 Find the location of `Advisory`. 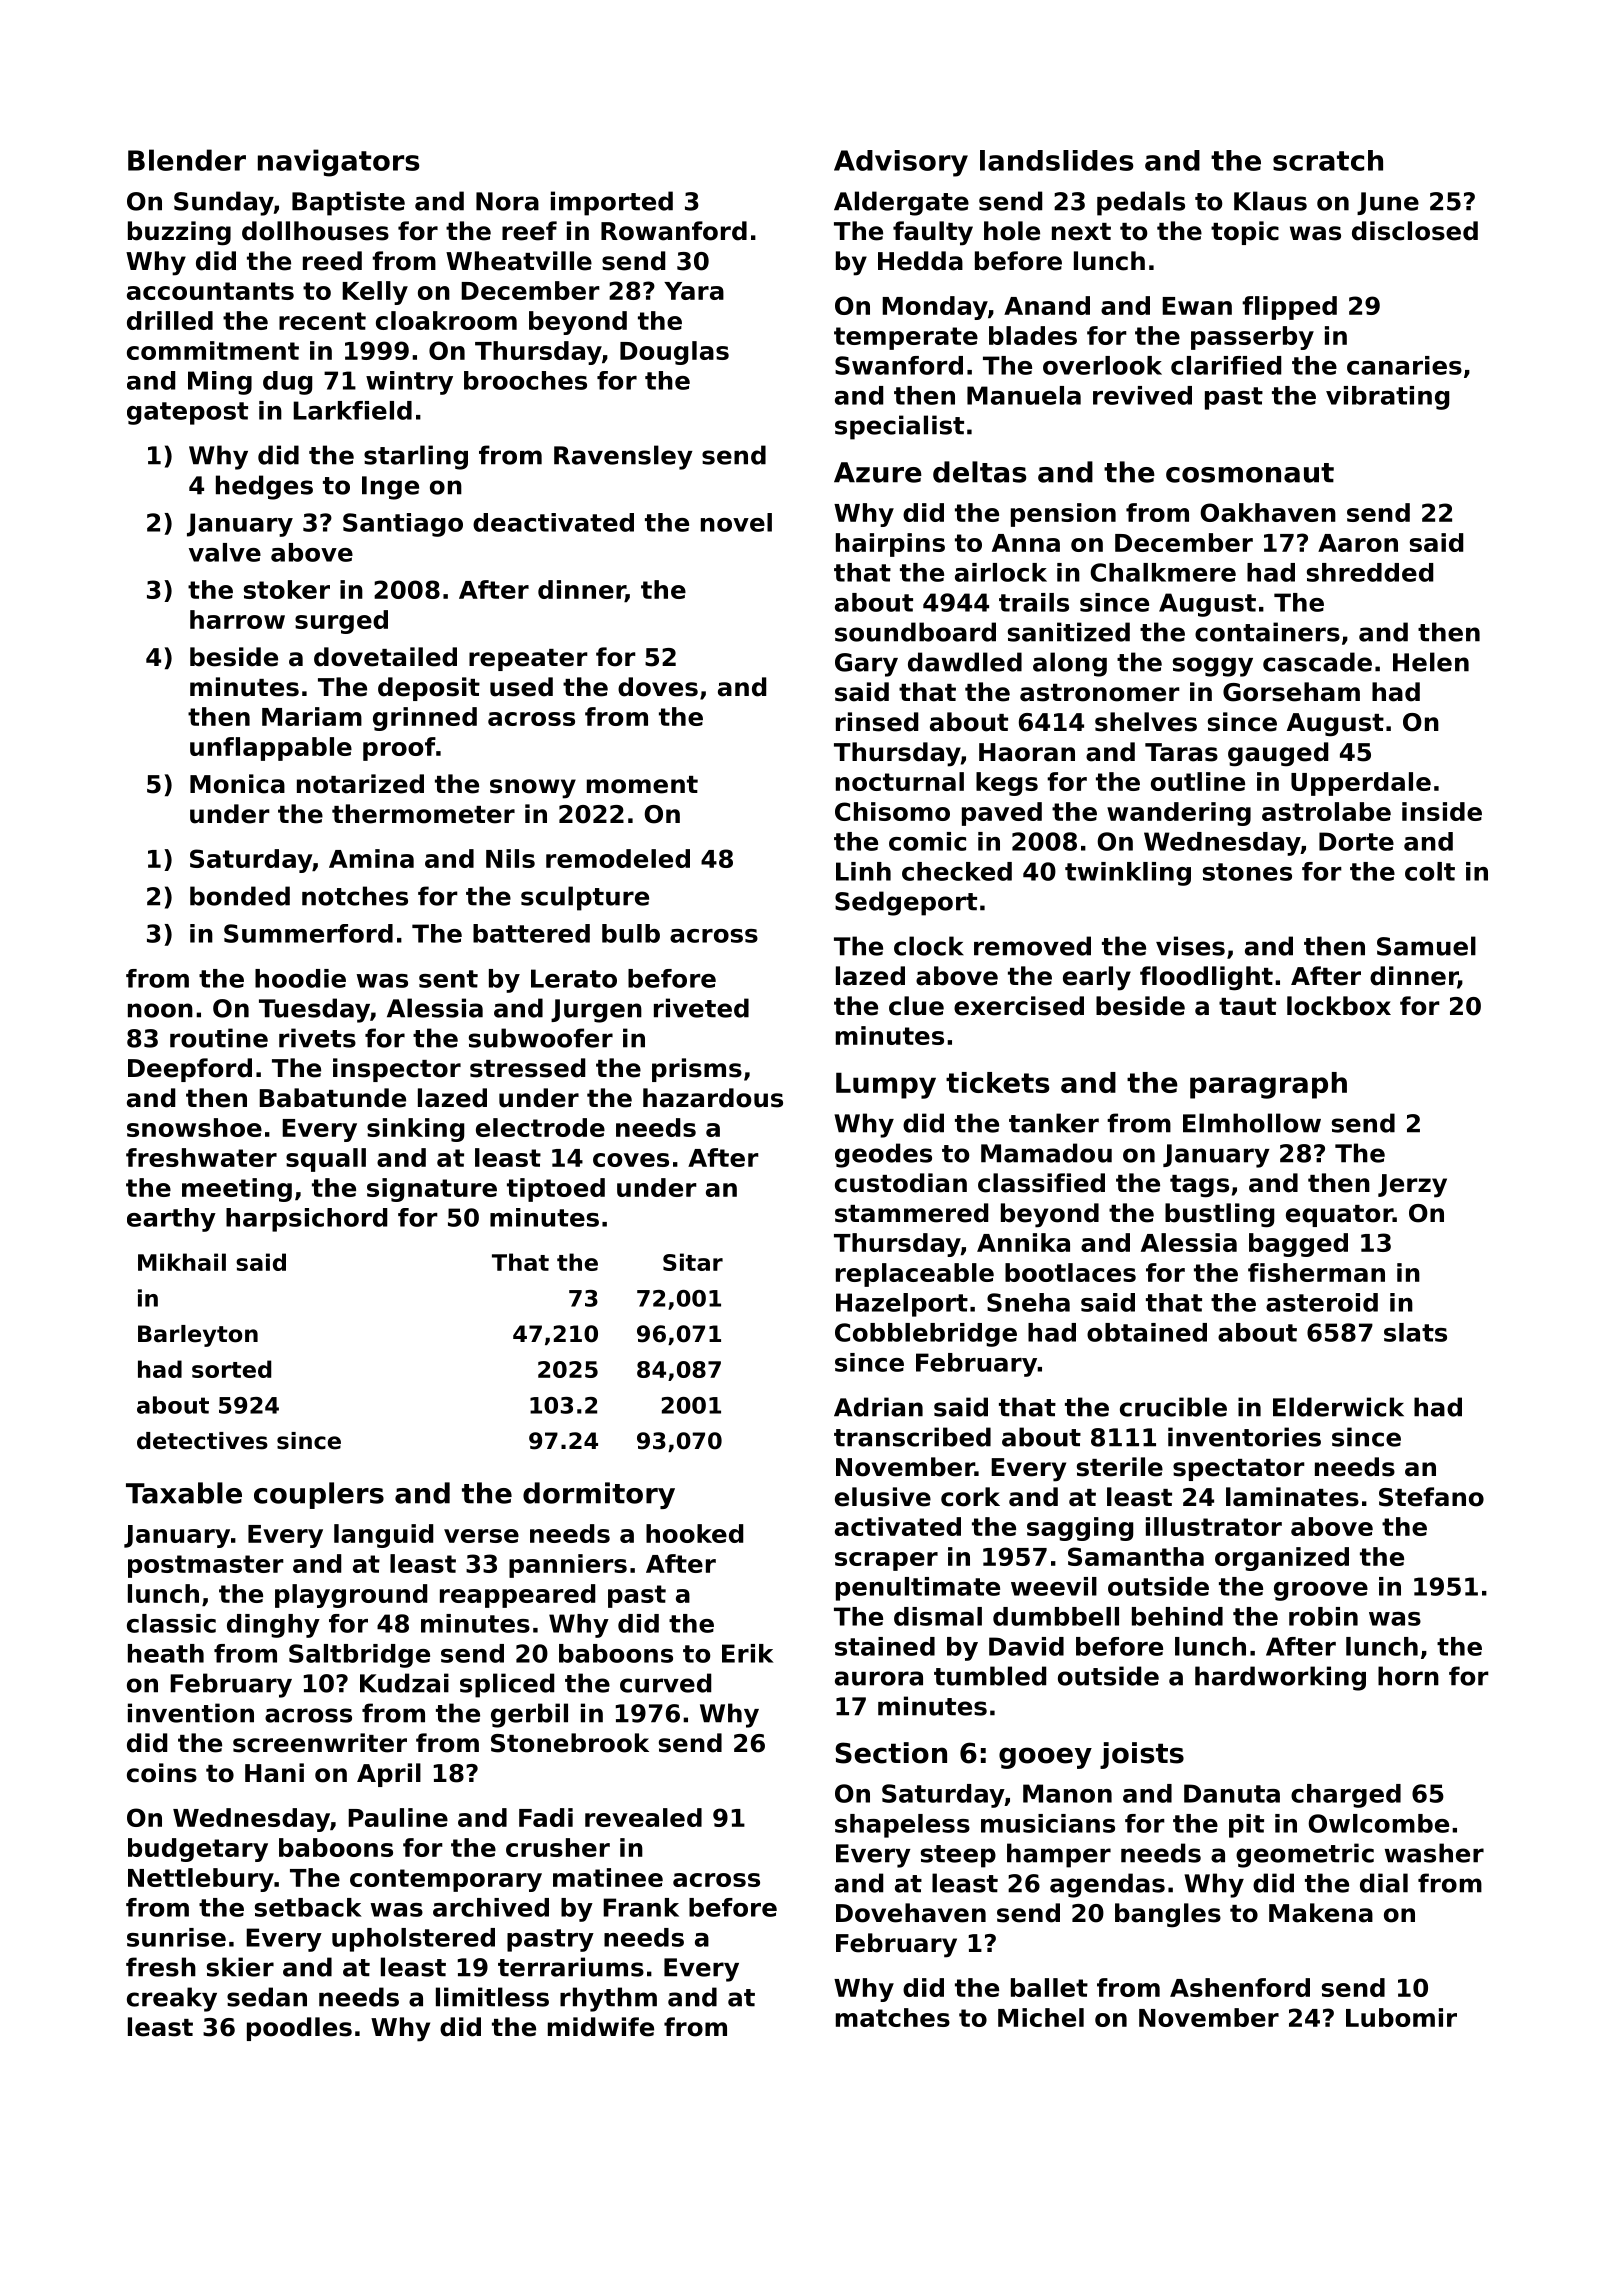

Advisory is located at coordinates (901, 163).
